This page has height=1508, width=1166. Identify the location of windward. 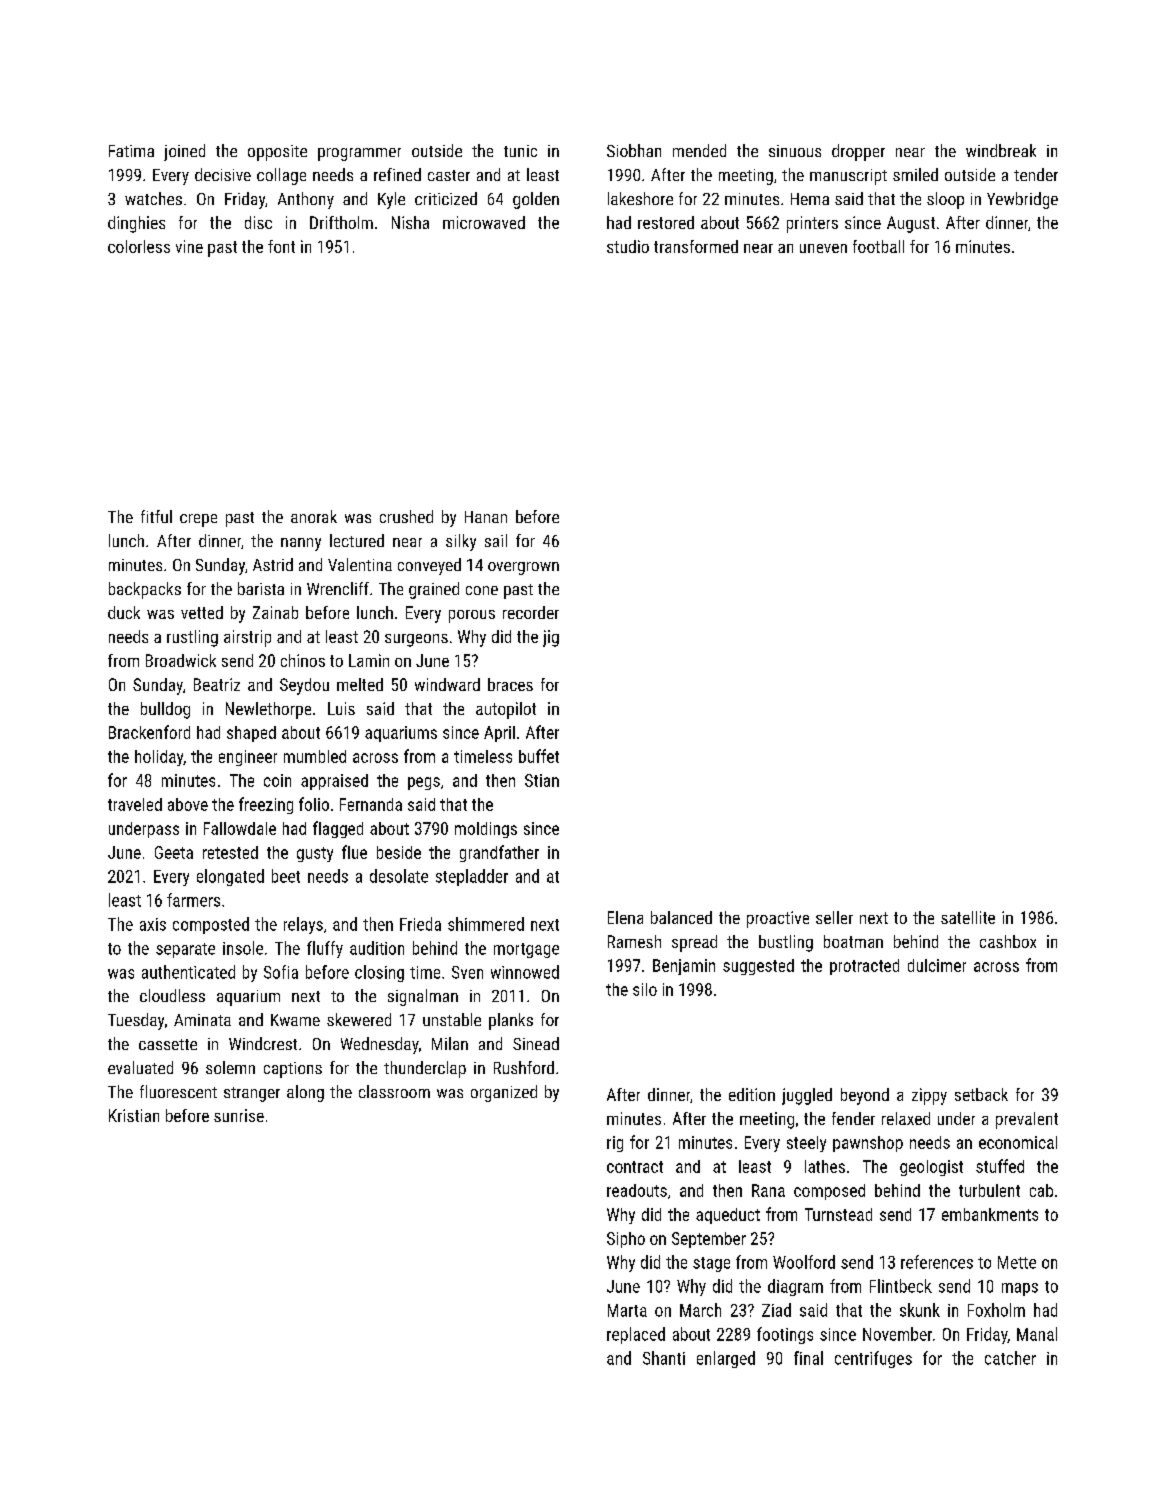
(447, 684).
